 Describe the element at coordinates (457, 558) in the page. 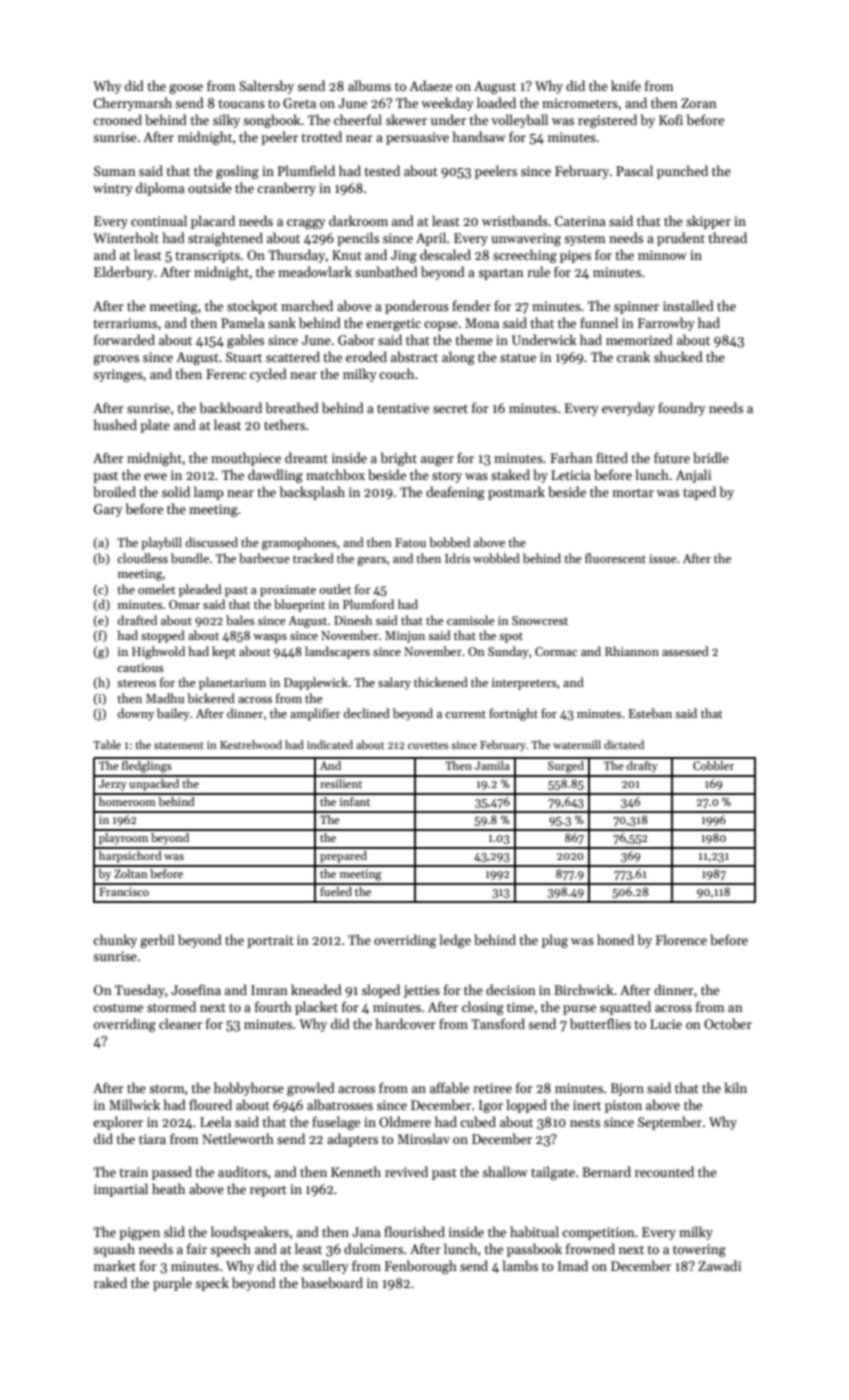

I see `Idris` at that location.
